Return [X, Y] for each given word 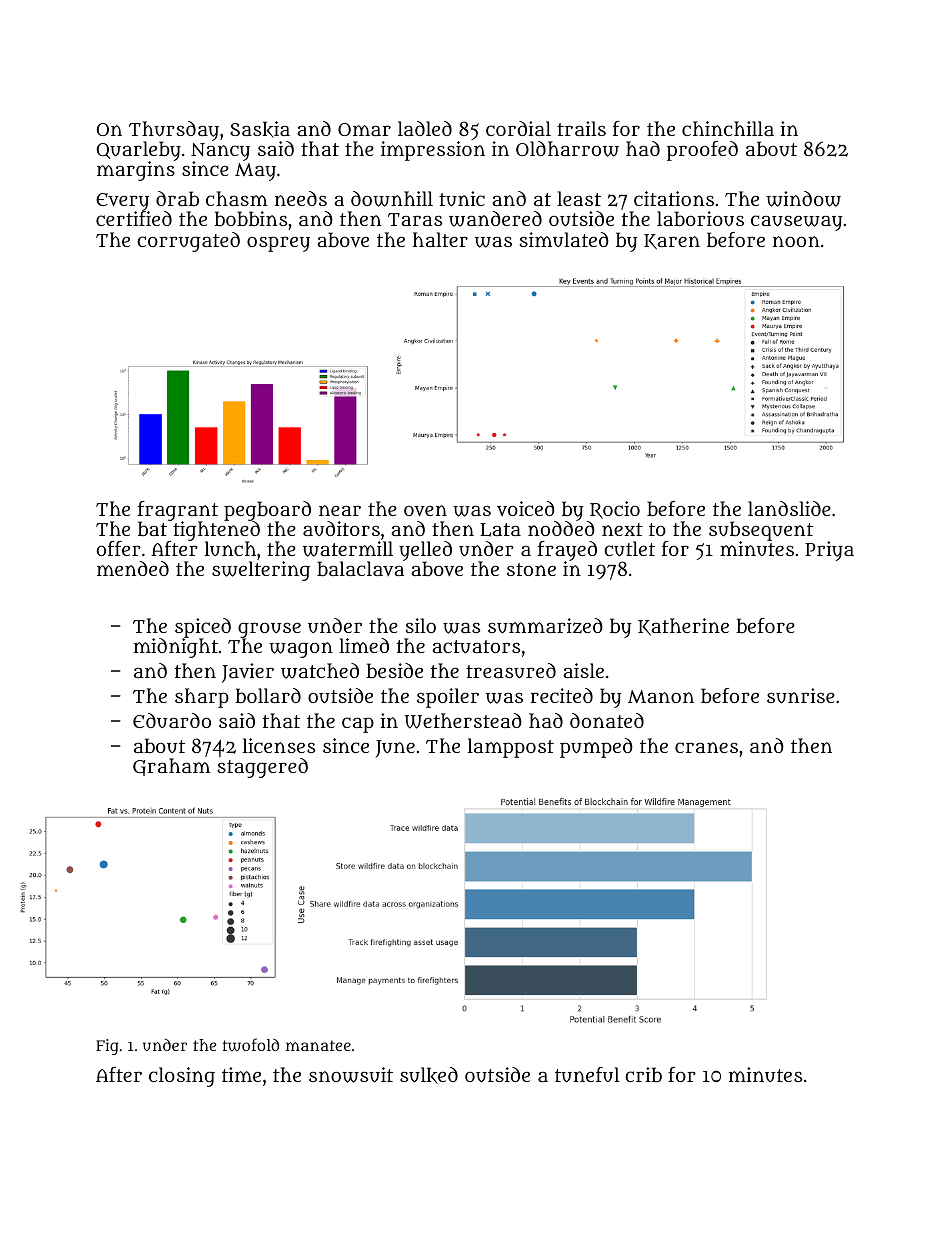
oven [425, 511]
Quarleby [139, 151]
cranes [706, 747]
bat [152, 529]
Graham [171, 767]
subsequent [761, 531]
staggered [263, 768]
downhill [392, 199]
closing [182, 1077]
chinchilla [728, 128]
